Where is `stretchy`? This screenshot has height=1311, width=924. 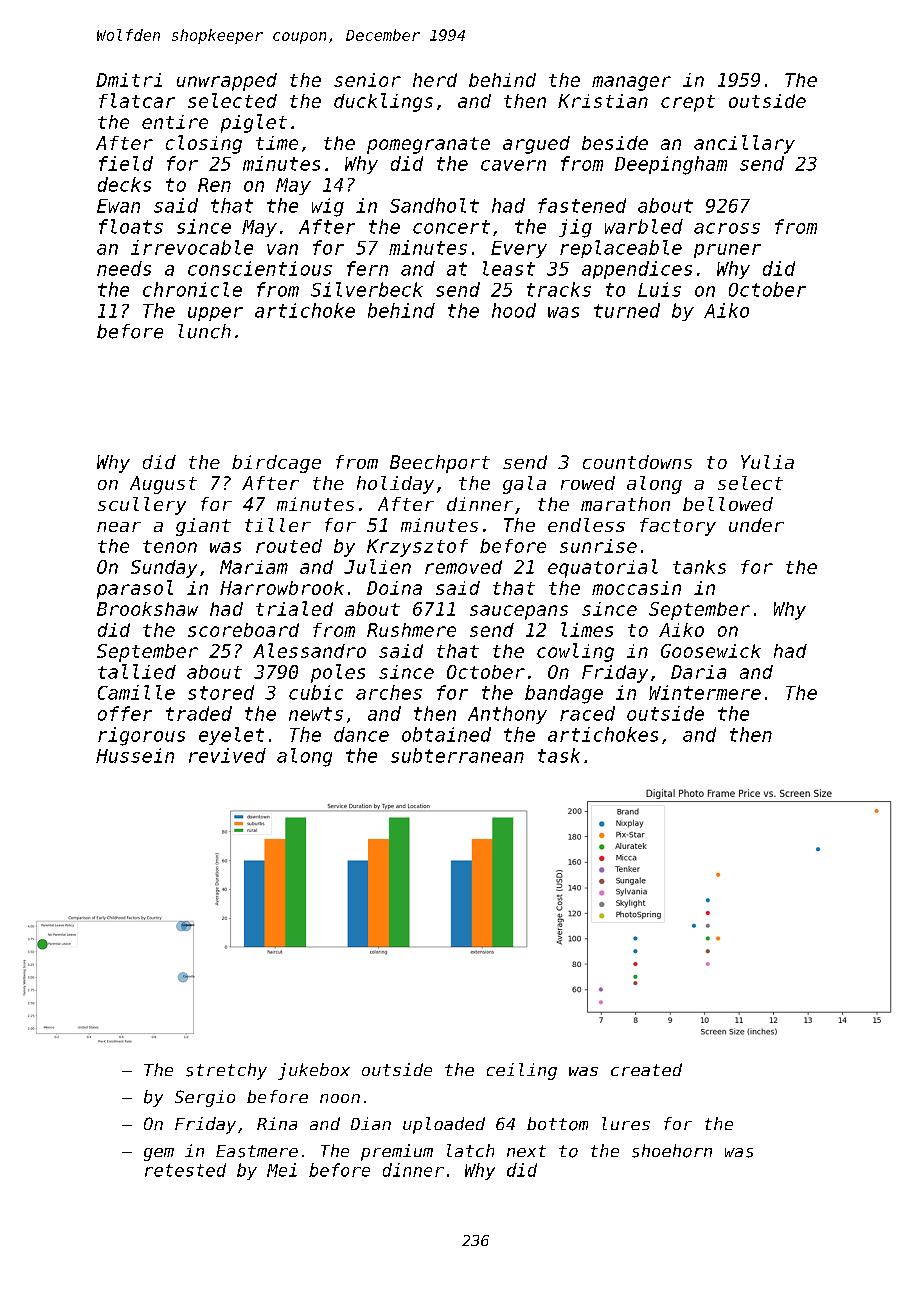 stretchy is located at coordinates (226, 1071).
